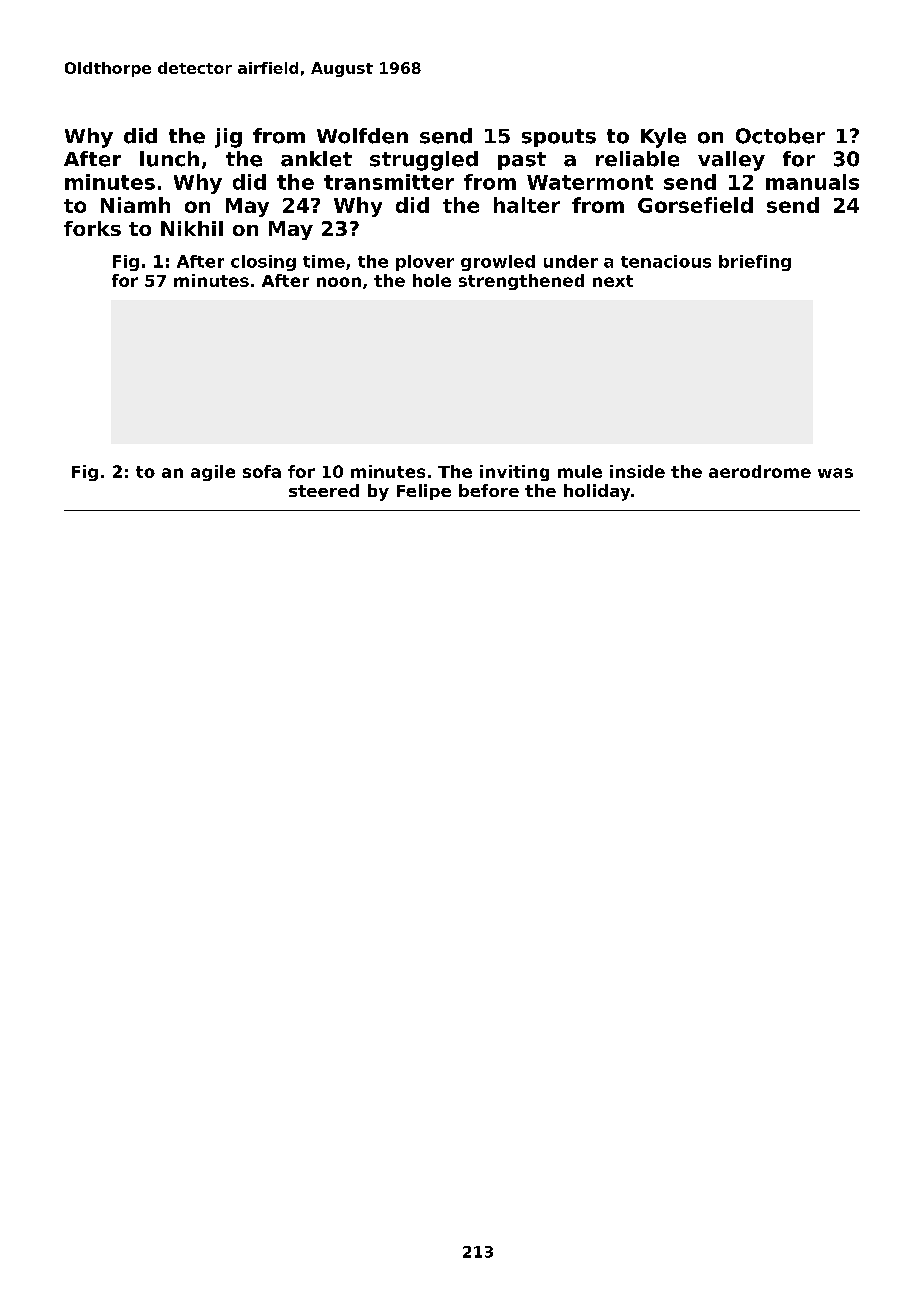  I want to click on Felipe, so click(424, 492).
